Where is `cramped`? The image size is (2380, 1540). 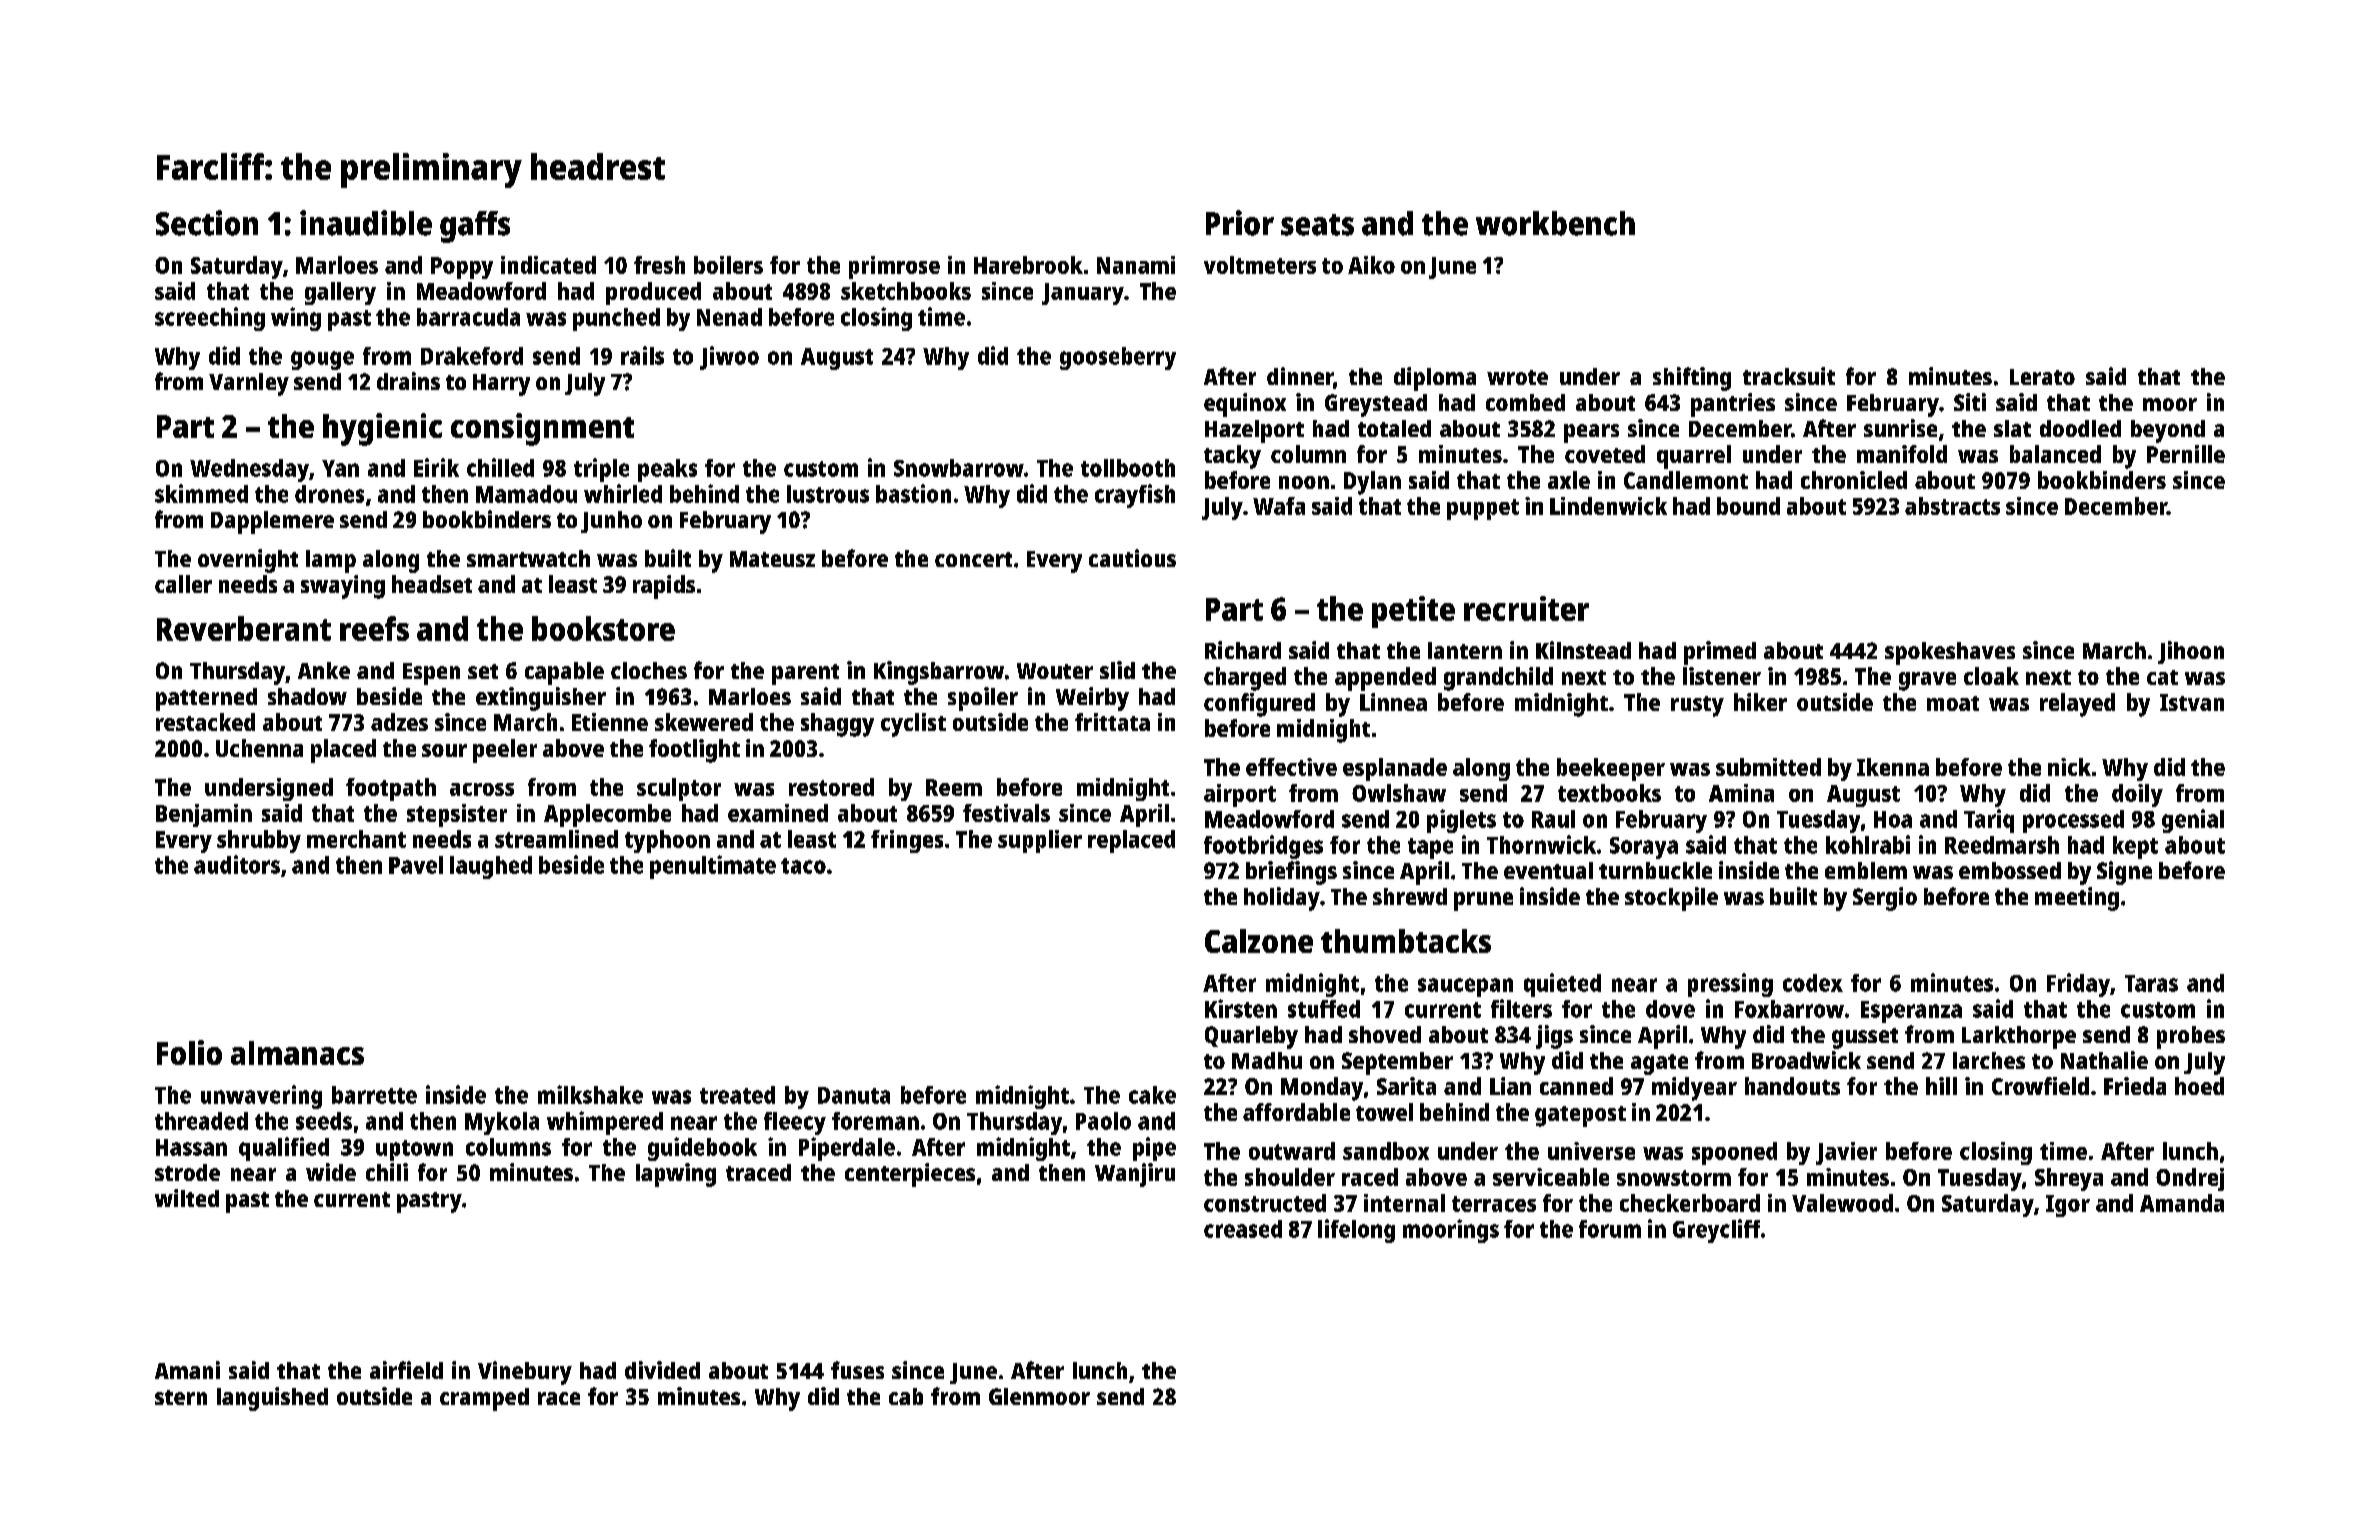
cramped is located at coordinates (484, 1399).
